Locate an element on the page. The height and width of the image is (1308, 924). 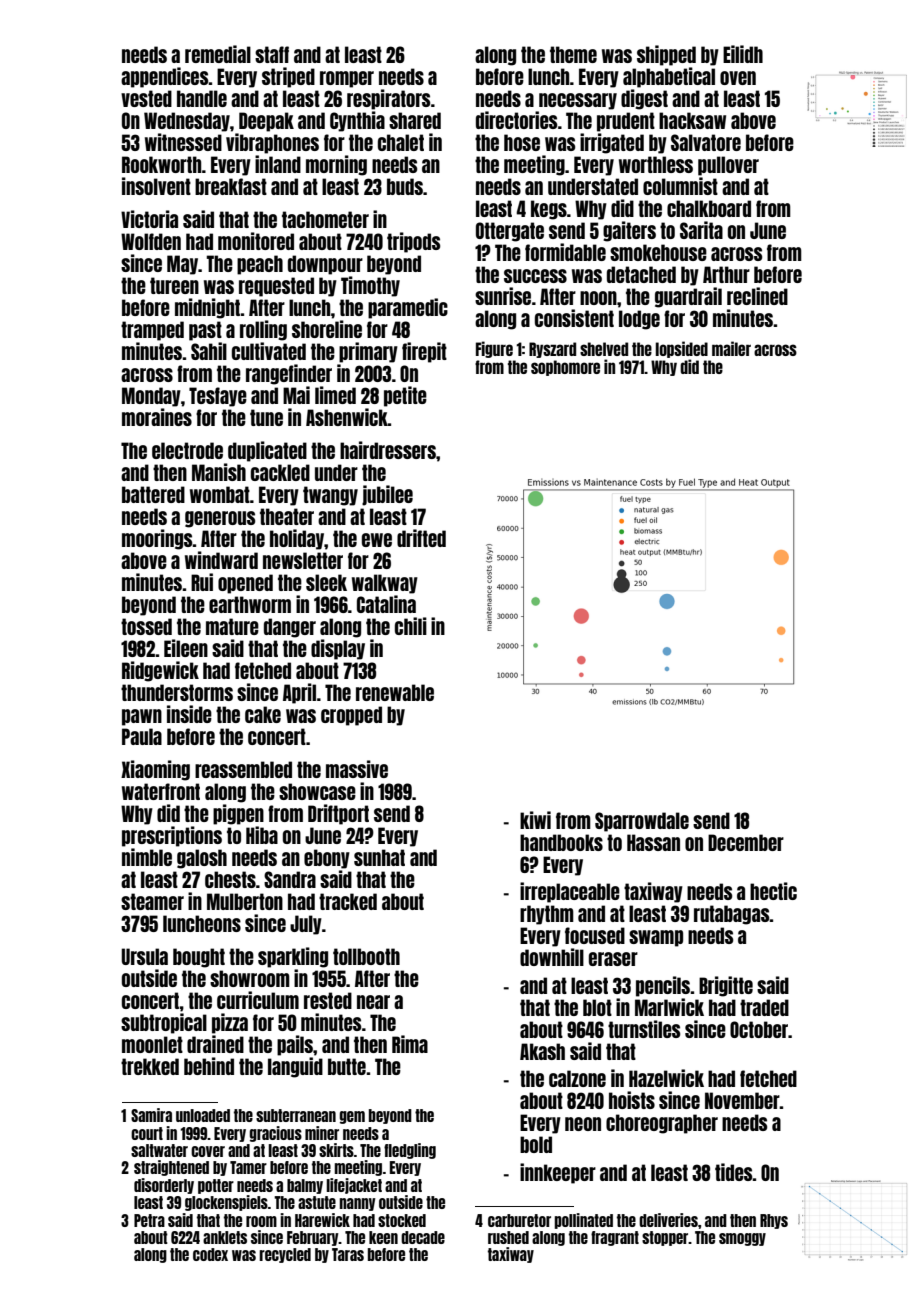
eraser is located at coordinates (613, 959).
